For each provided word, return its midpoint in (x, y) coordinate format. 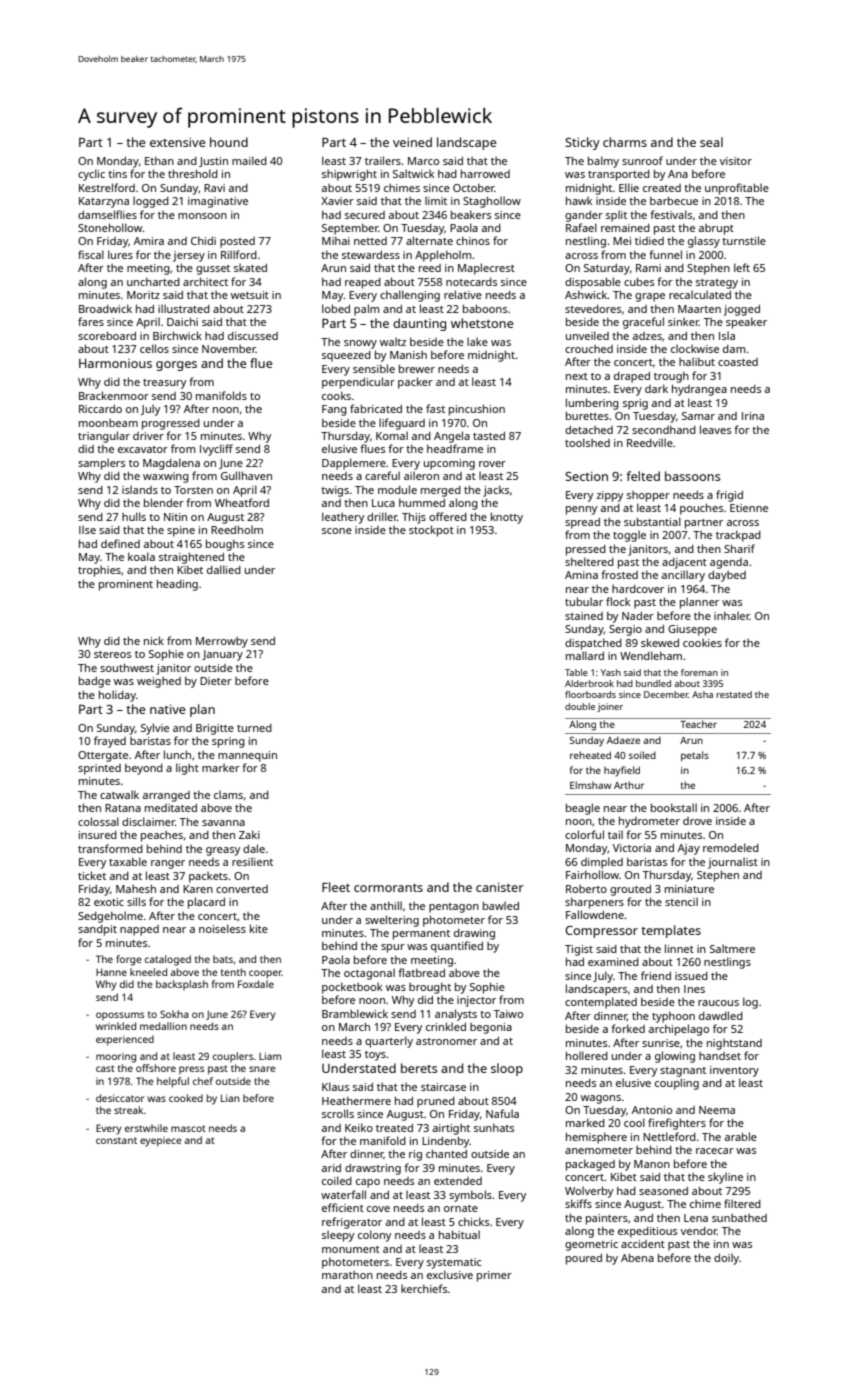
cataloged (168, 960)
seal (711, 142)
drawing (474, 934)
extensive (177, 142)
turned (254, 728)
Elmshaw (591, 785)
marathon (347, 1275)
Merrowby (222, 642)
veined (412, 142)
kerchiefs (424, 1288)
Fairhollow (592, 874)
